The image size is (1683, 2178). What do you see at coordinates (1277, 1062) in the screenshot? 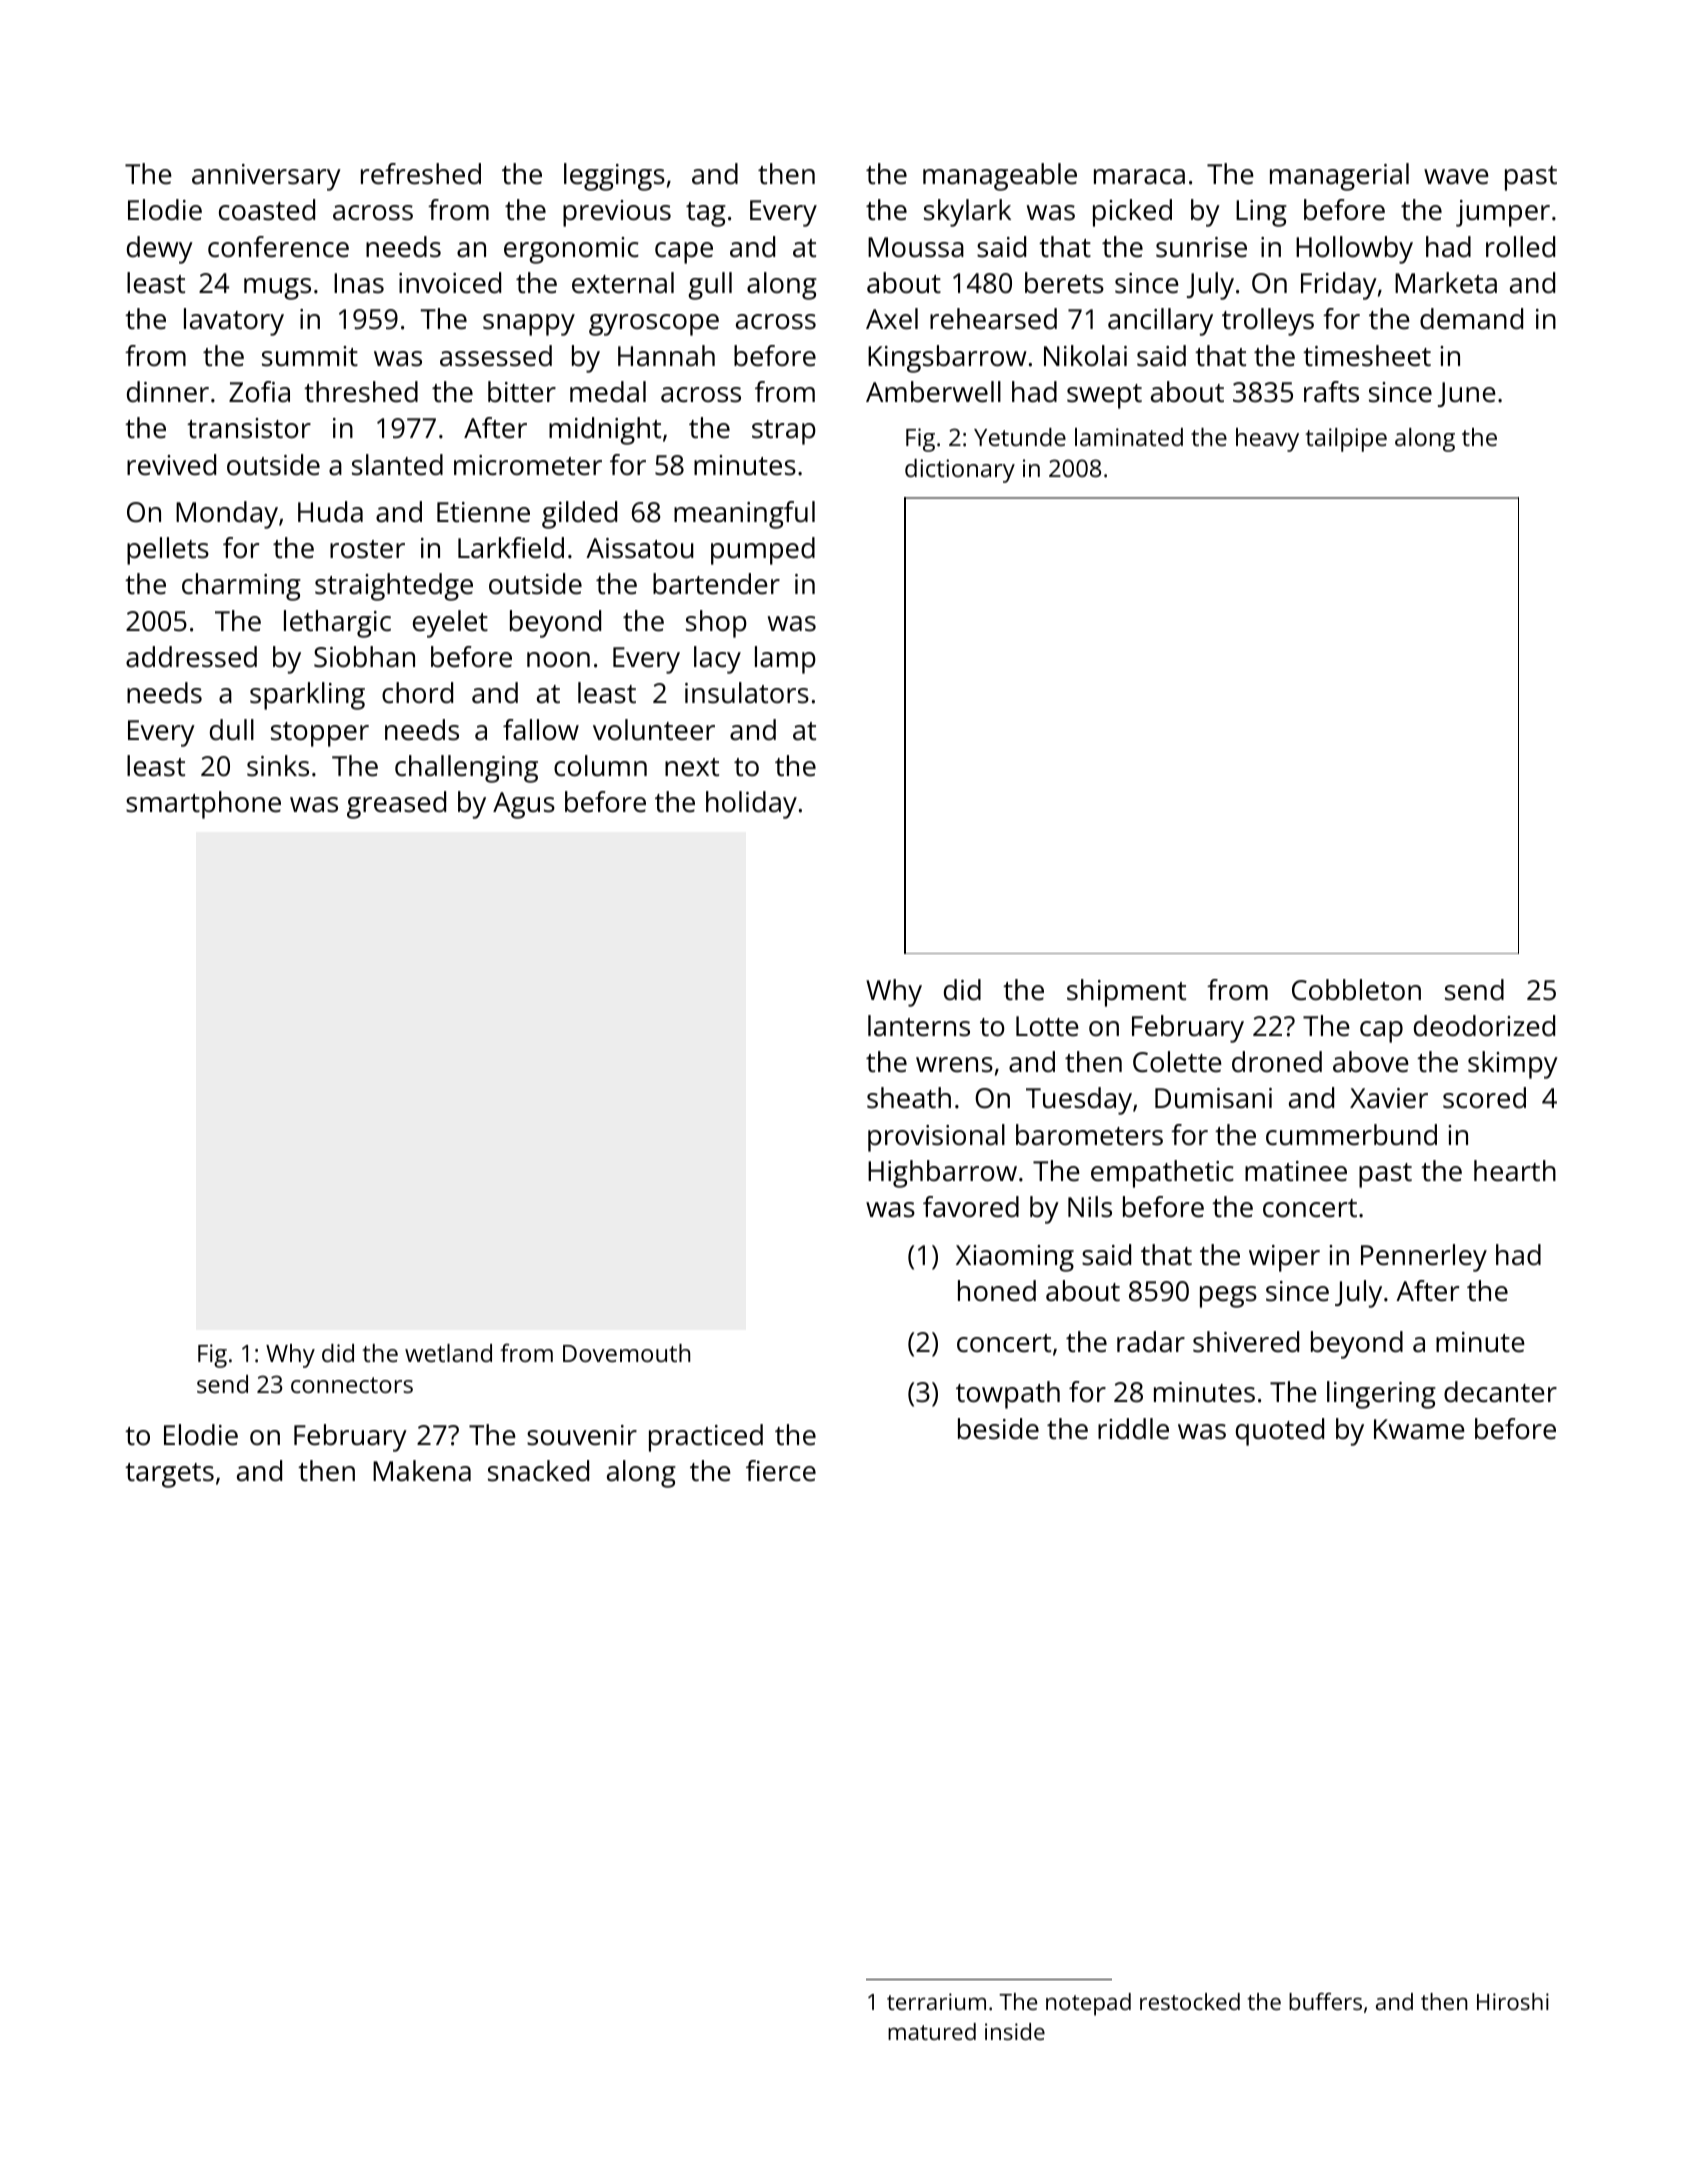
I see `droned` at bounding box center [1277, 1062].
